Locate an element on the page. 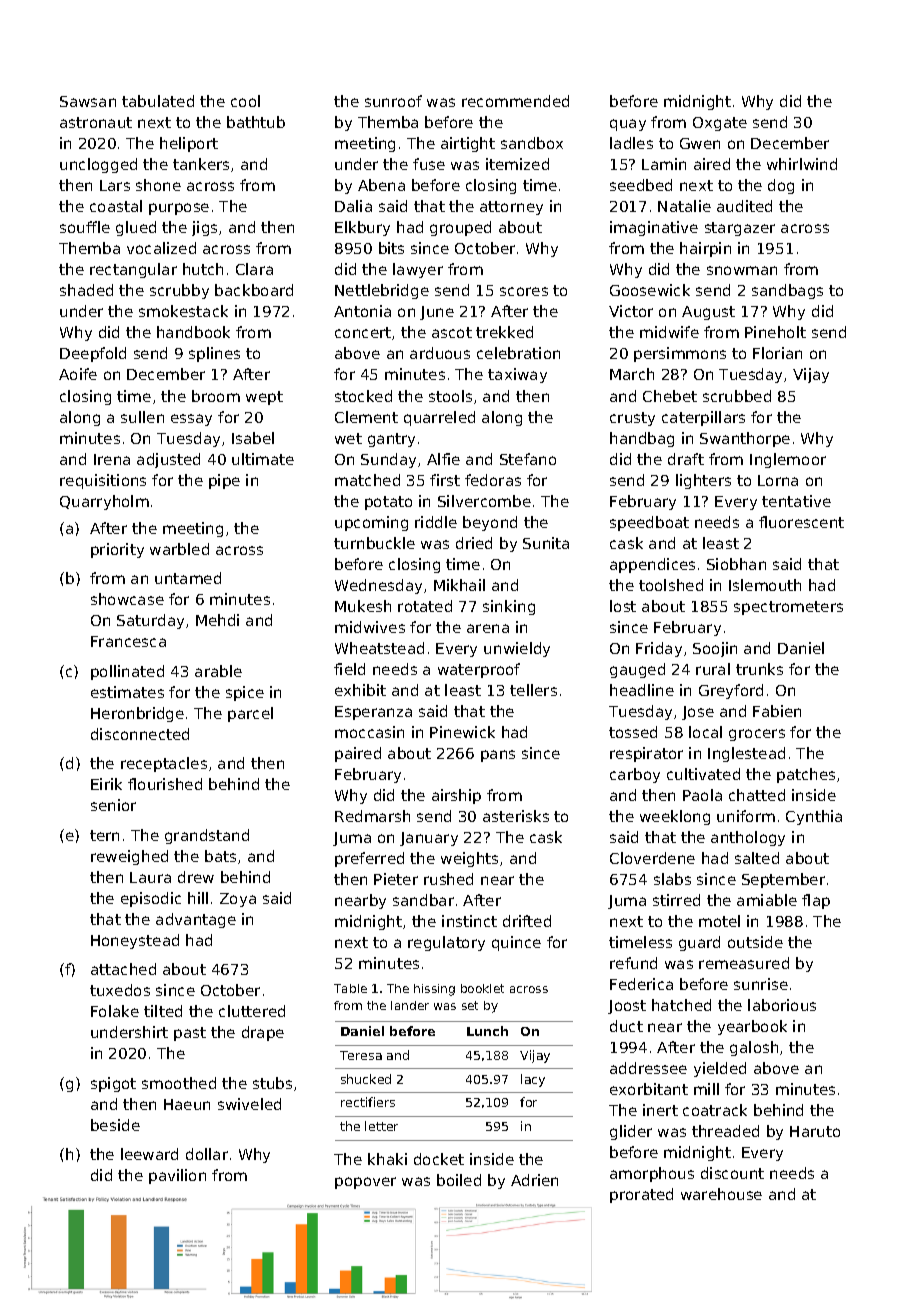 The image size is (908, 1316). Silvercombe is located at coordinates (484, 501).
